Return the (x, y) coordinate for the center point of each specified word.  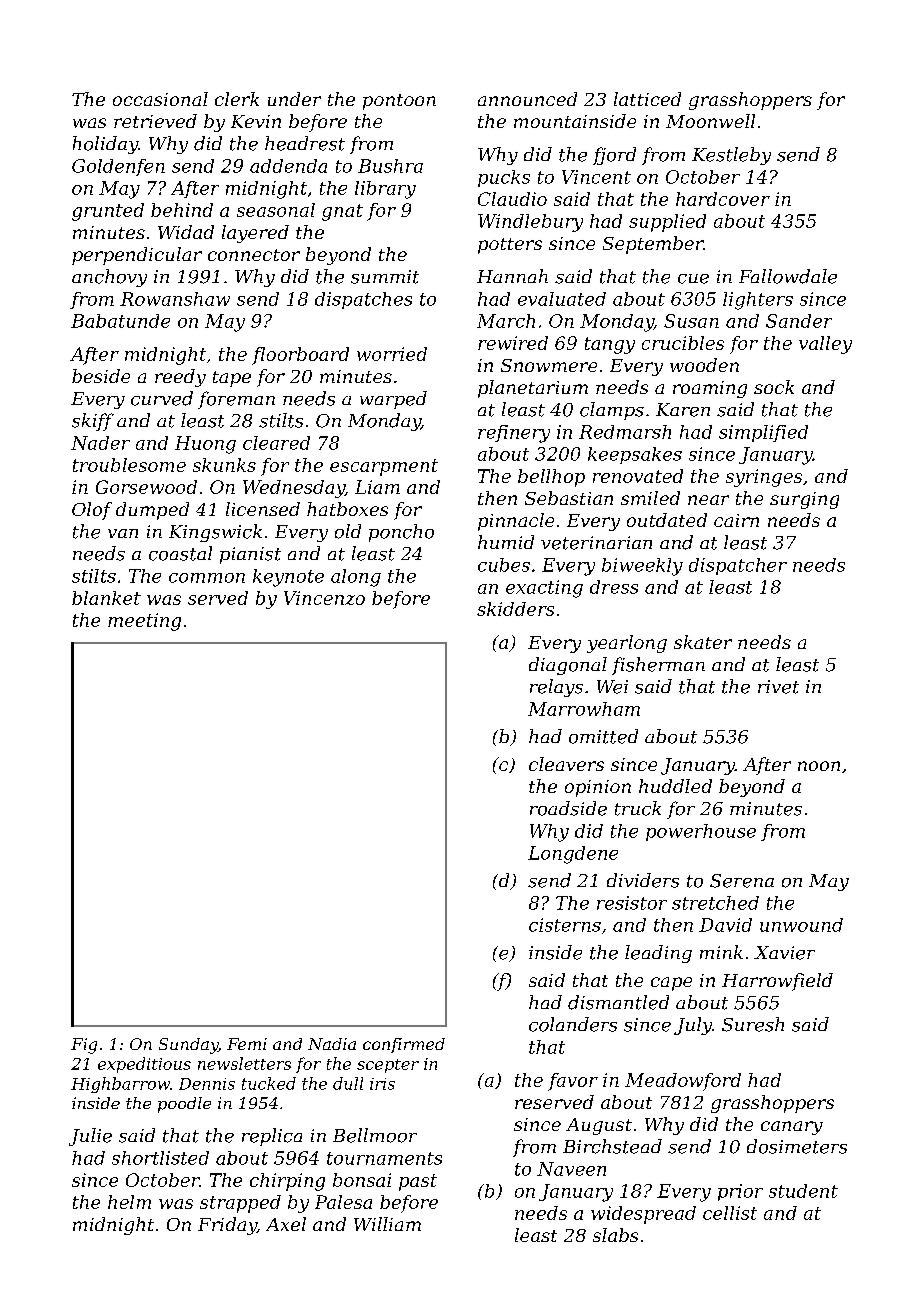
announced (527, 99)
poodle (184, 1105)
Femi (247, 1044)
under (294, 99)
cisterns (565, 925)
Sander (799, 321)
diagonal (568, 666)
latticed (647, 99)
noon (819, 766)
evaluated (562, 299)
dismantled (618, 1002)
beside (101, 376)
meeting (144, 622)
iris (382, 1084)
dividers (643, 880)
